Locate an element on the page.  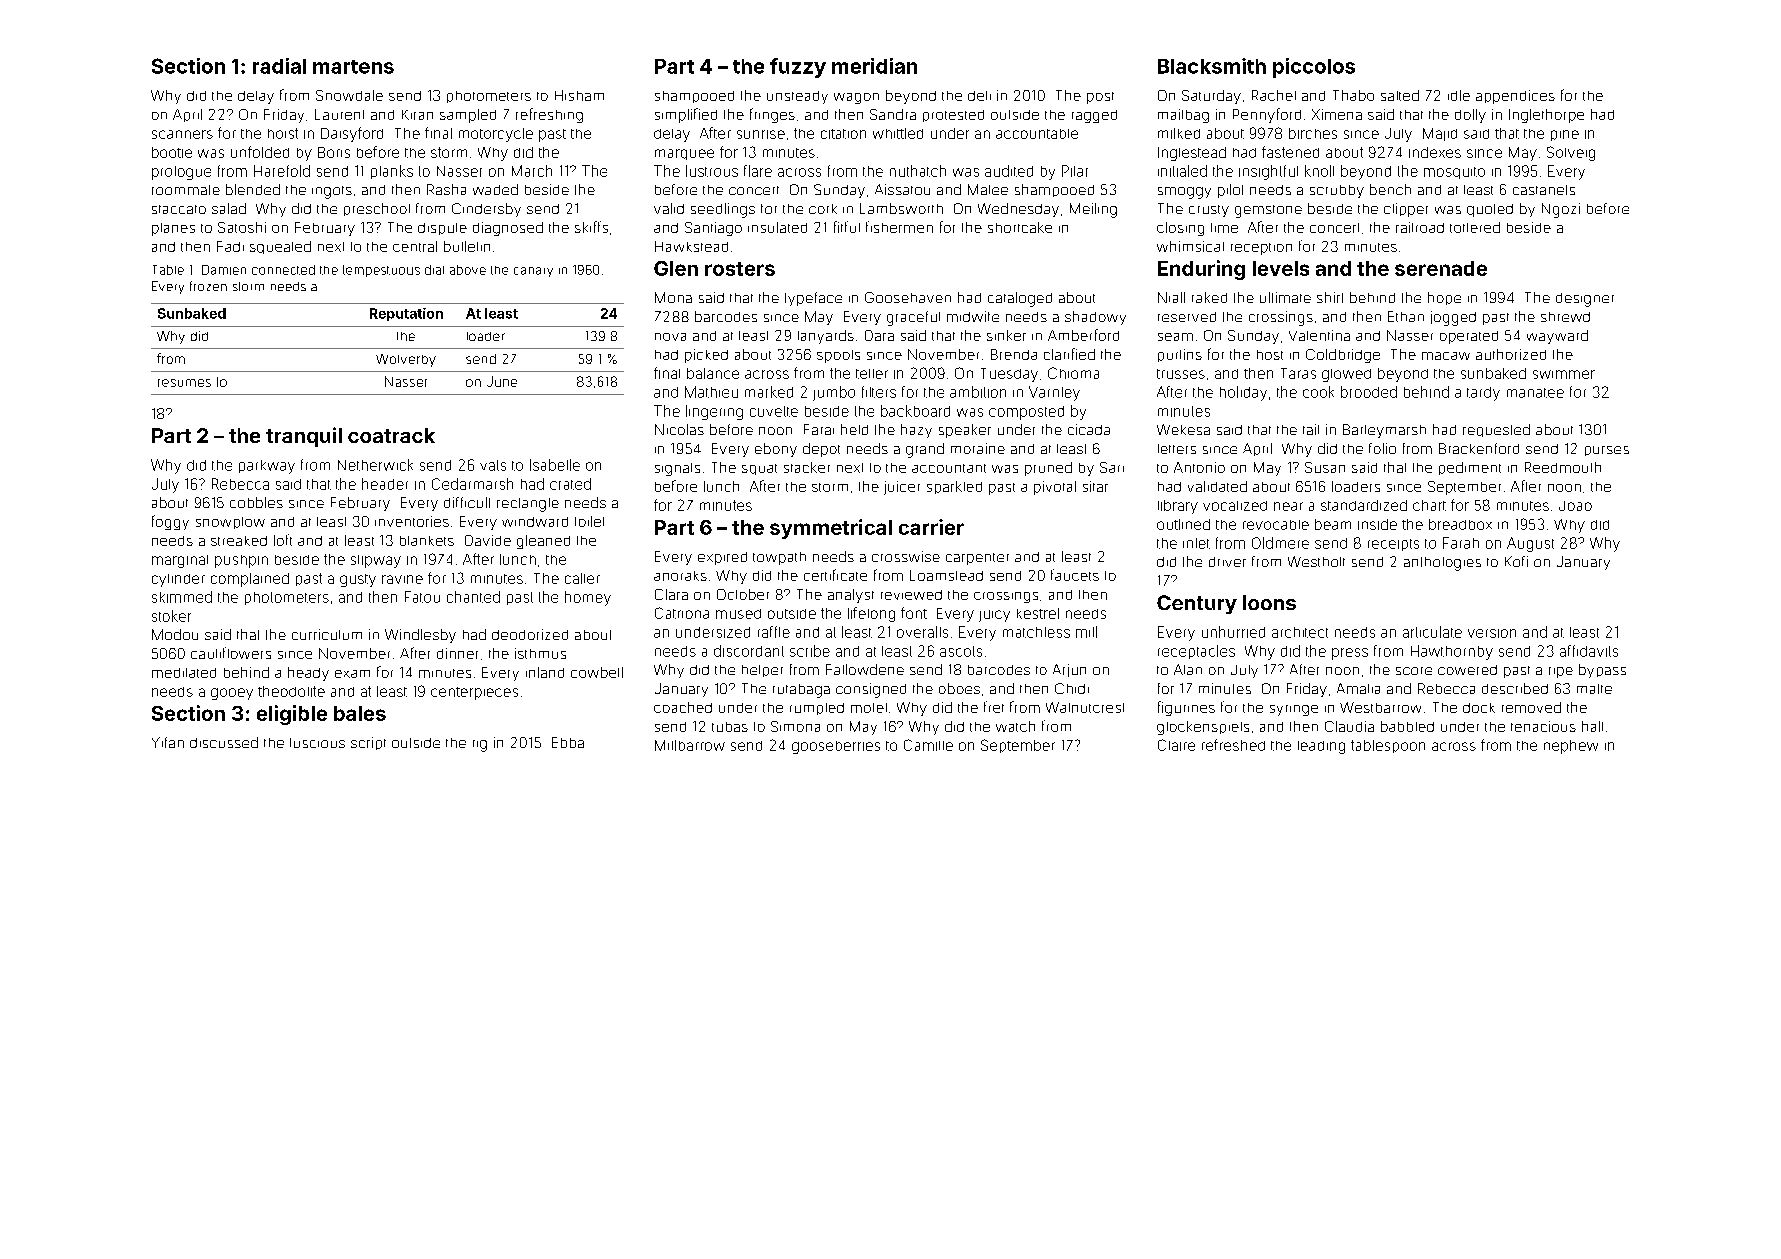
Thabo is located at coordinates (1353, 95).
